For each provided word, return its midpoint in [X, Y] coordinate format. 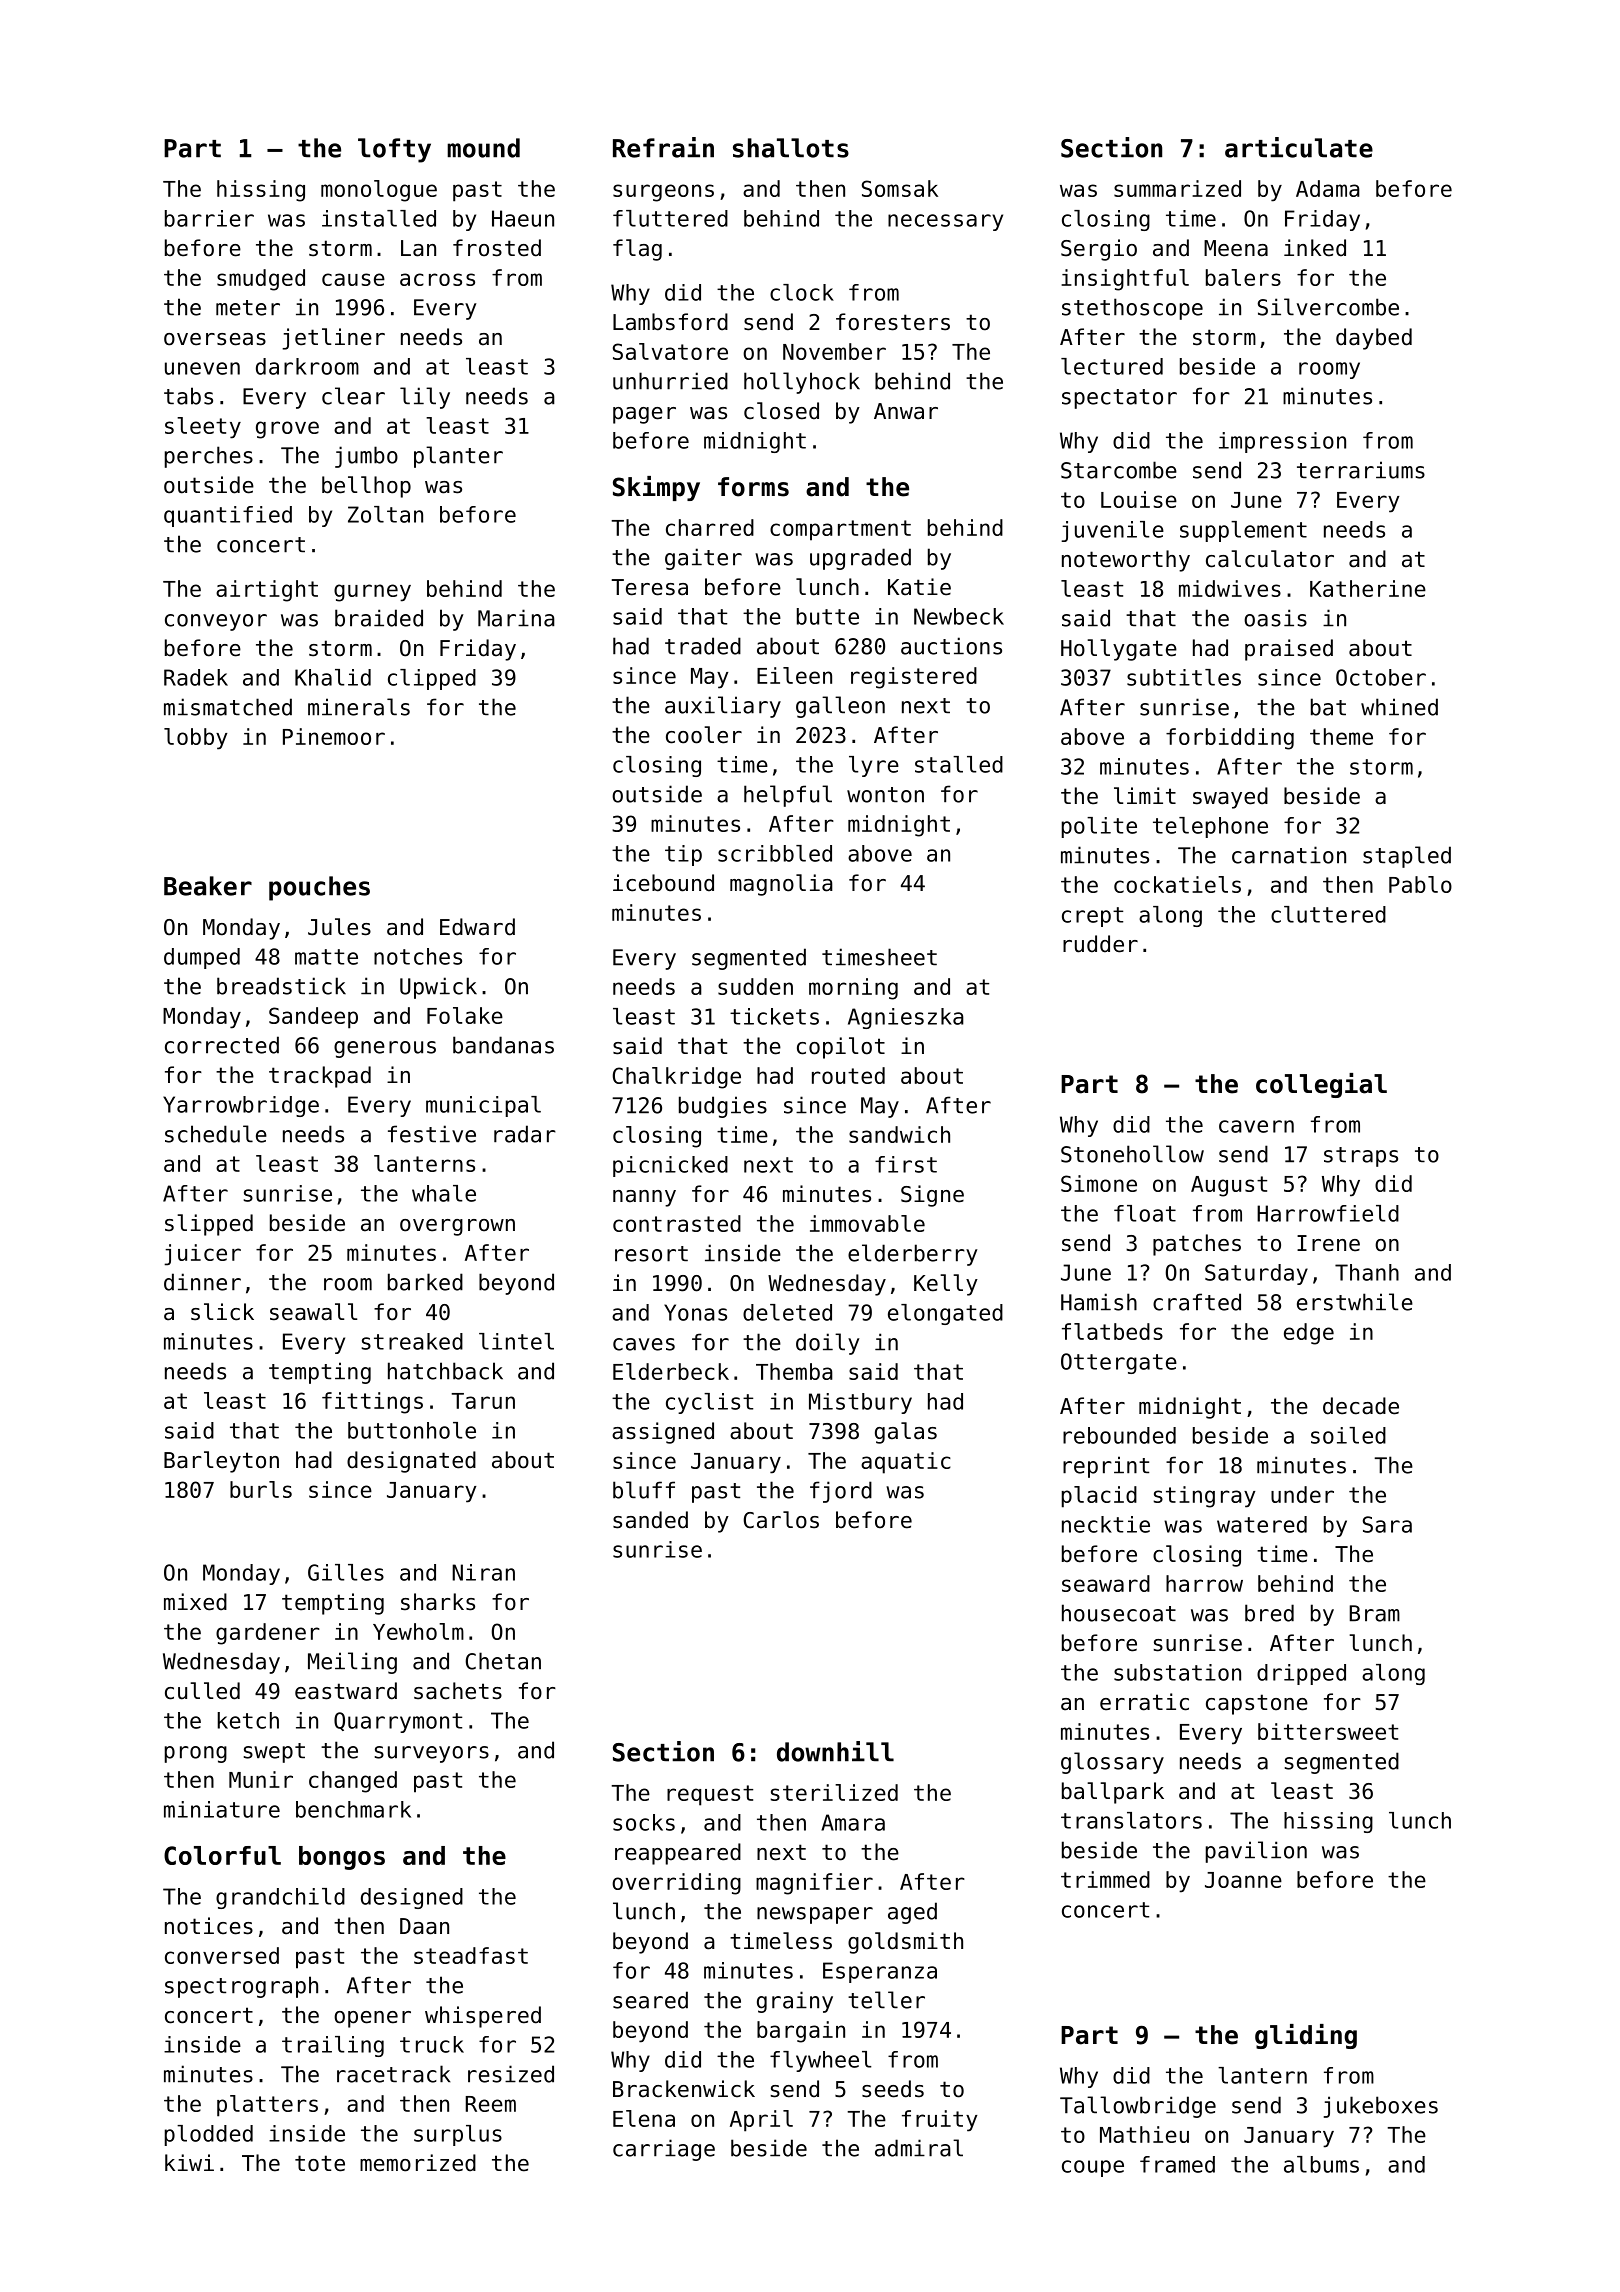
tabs [188, 396]
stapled [1407, 857]
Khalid [333, 677]
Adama [1328, 188]
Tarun [483, 1401]
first [906, 1164]
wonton [885, 795]
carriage [664, 2150]
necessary [945, 222]
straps [1361, 1157]
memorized [418, 2163]
